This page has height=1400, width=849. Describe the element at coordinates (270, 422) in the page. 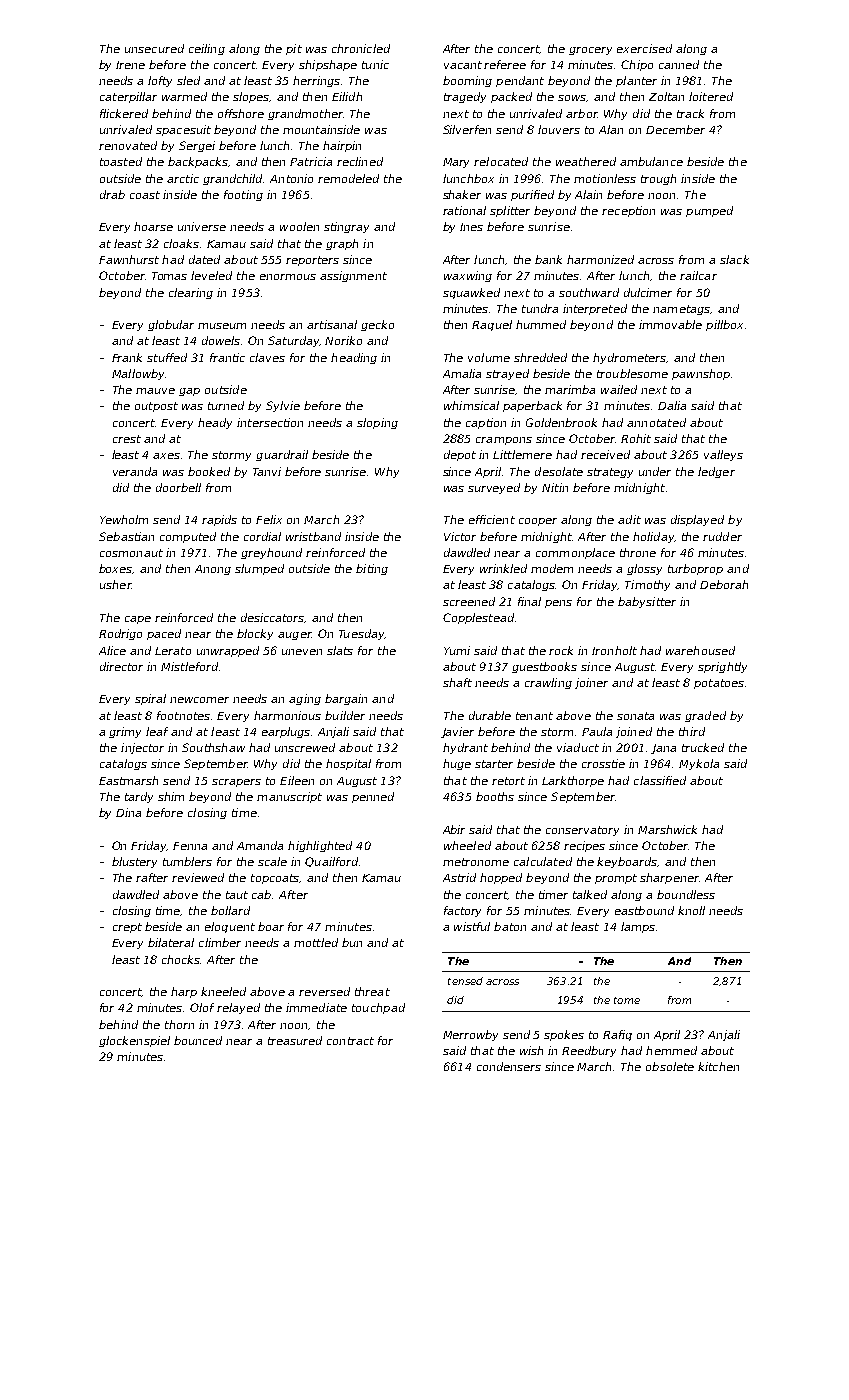

I see `intersection` at that location.
